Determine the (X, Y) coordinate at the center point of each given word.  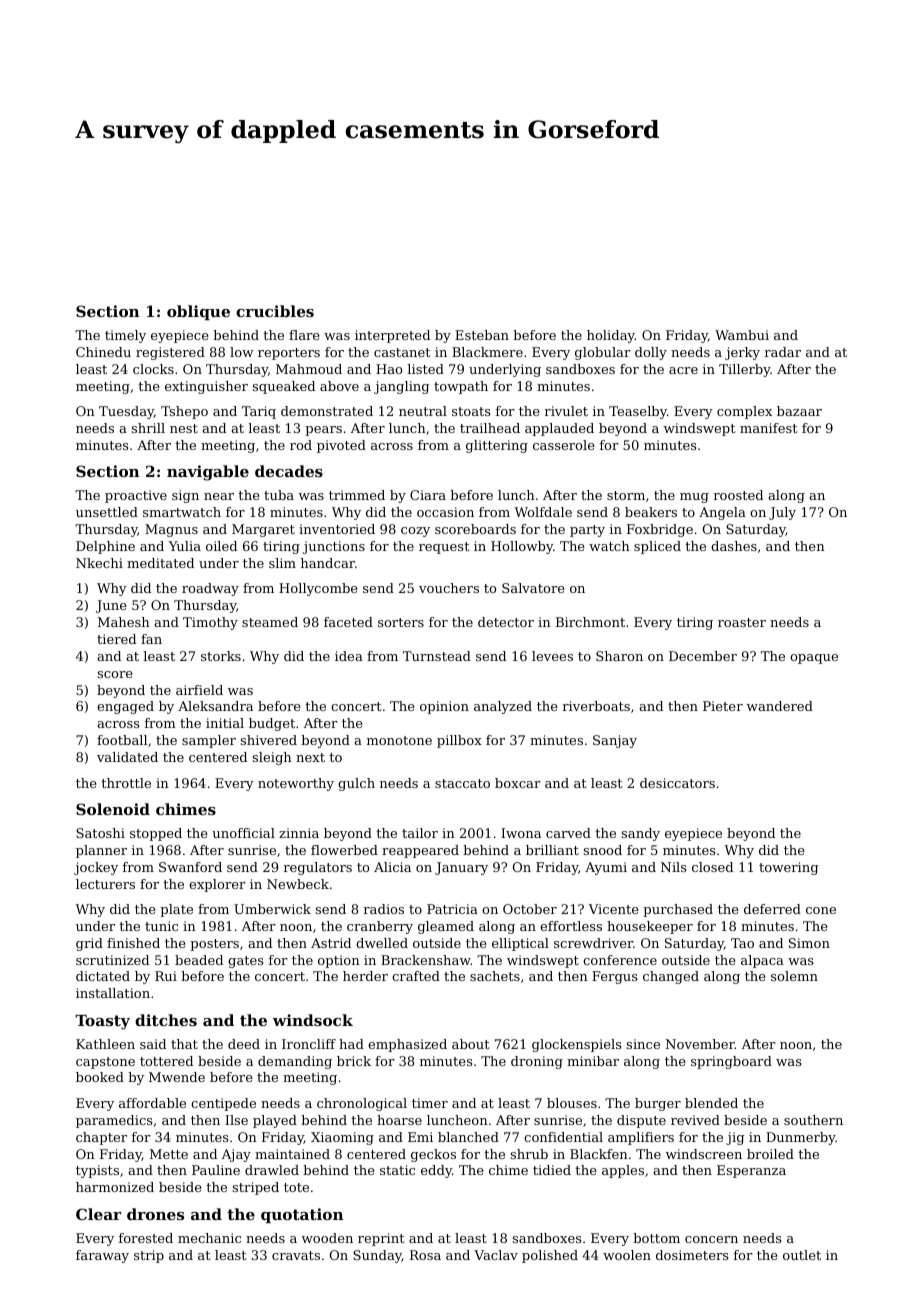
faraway (102, 1256)
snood (603, 850)
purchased (678, 910)
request (444, 548)
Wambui (742, 335)
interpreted (392, 336)
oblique (198, 312)
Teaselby (638, 412)
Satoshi (100, 833)
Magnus (171, 530)
